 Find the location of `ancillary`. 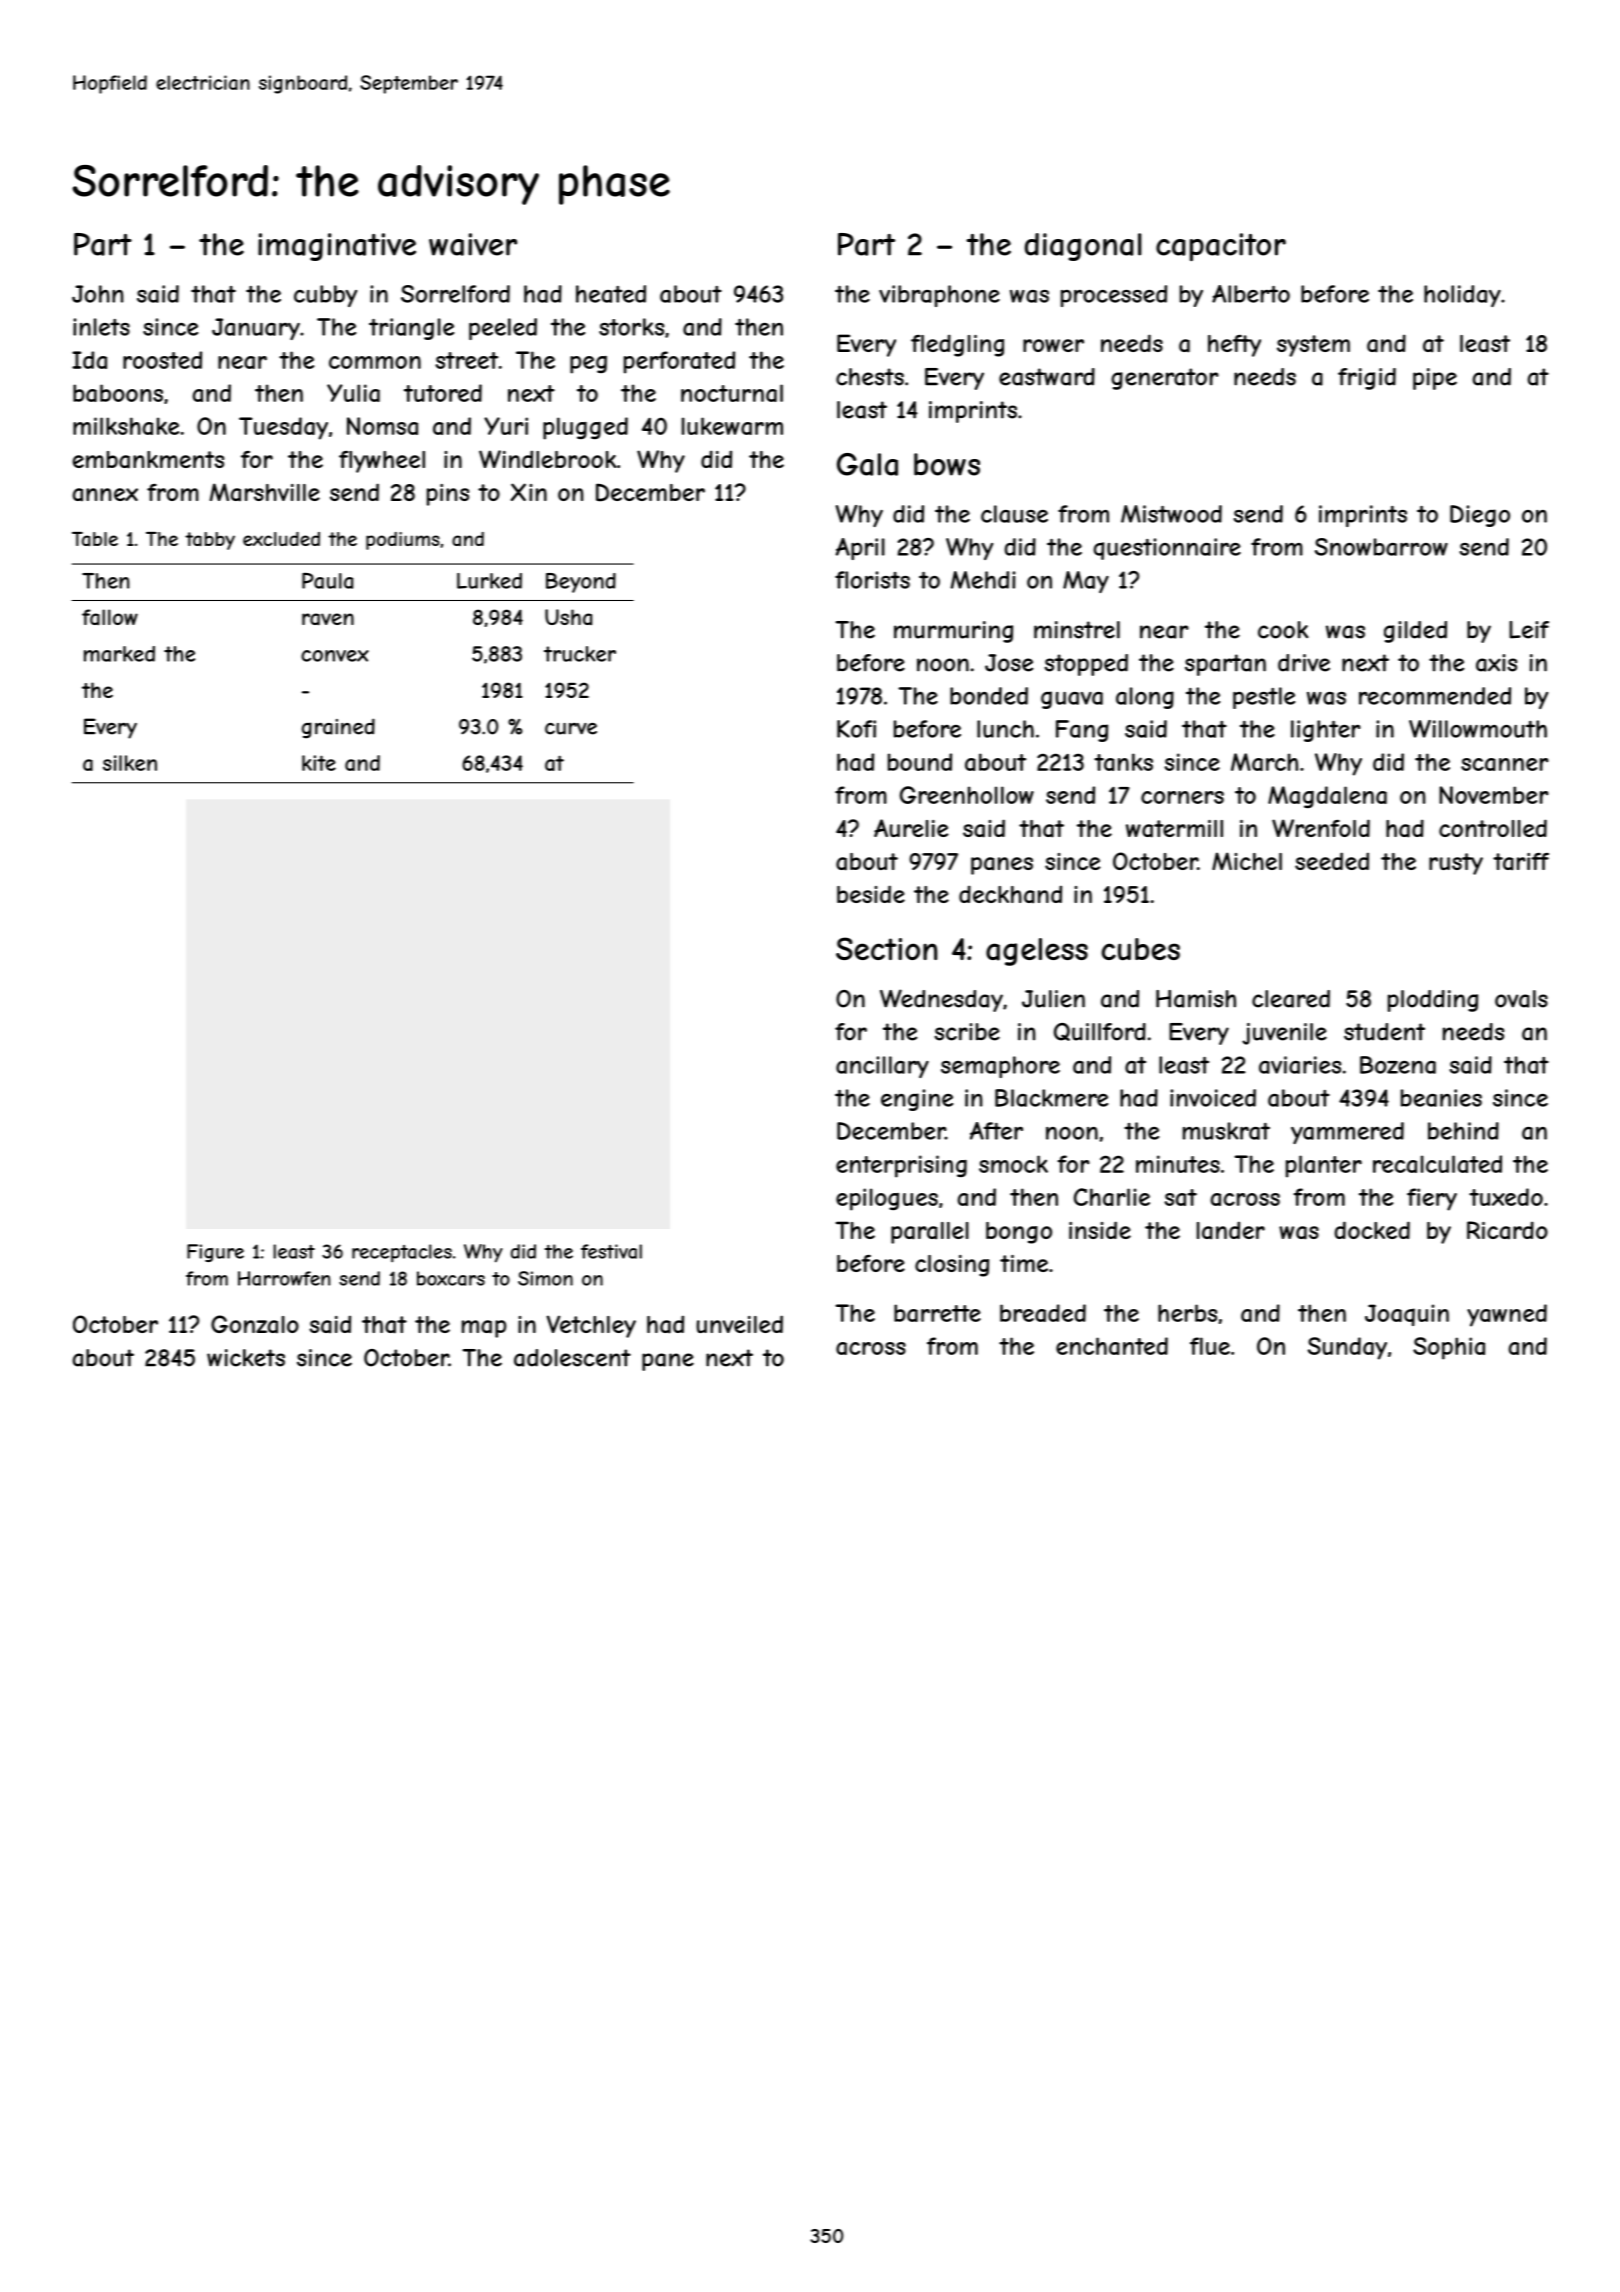

ancillary is located at coordinates (882, 1067).
